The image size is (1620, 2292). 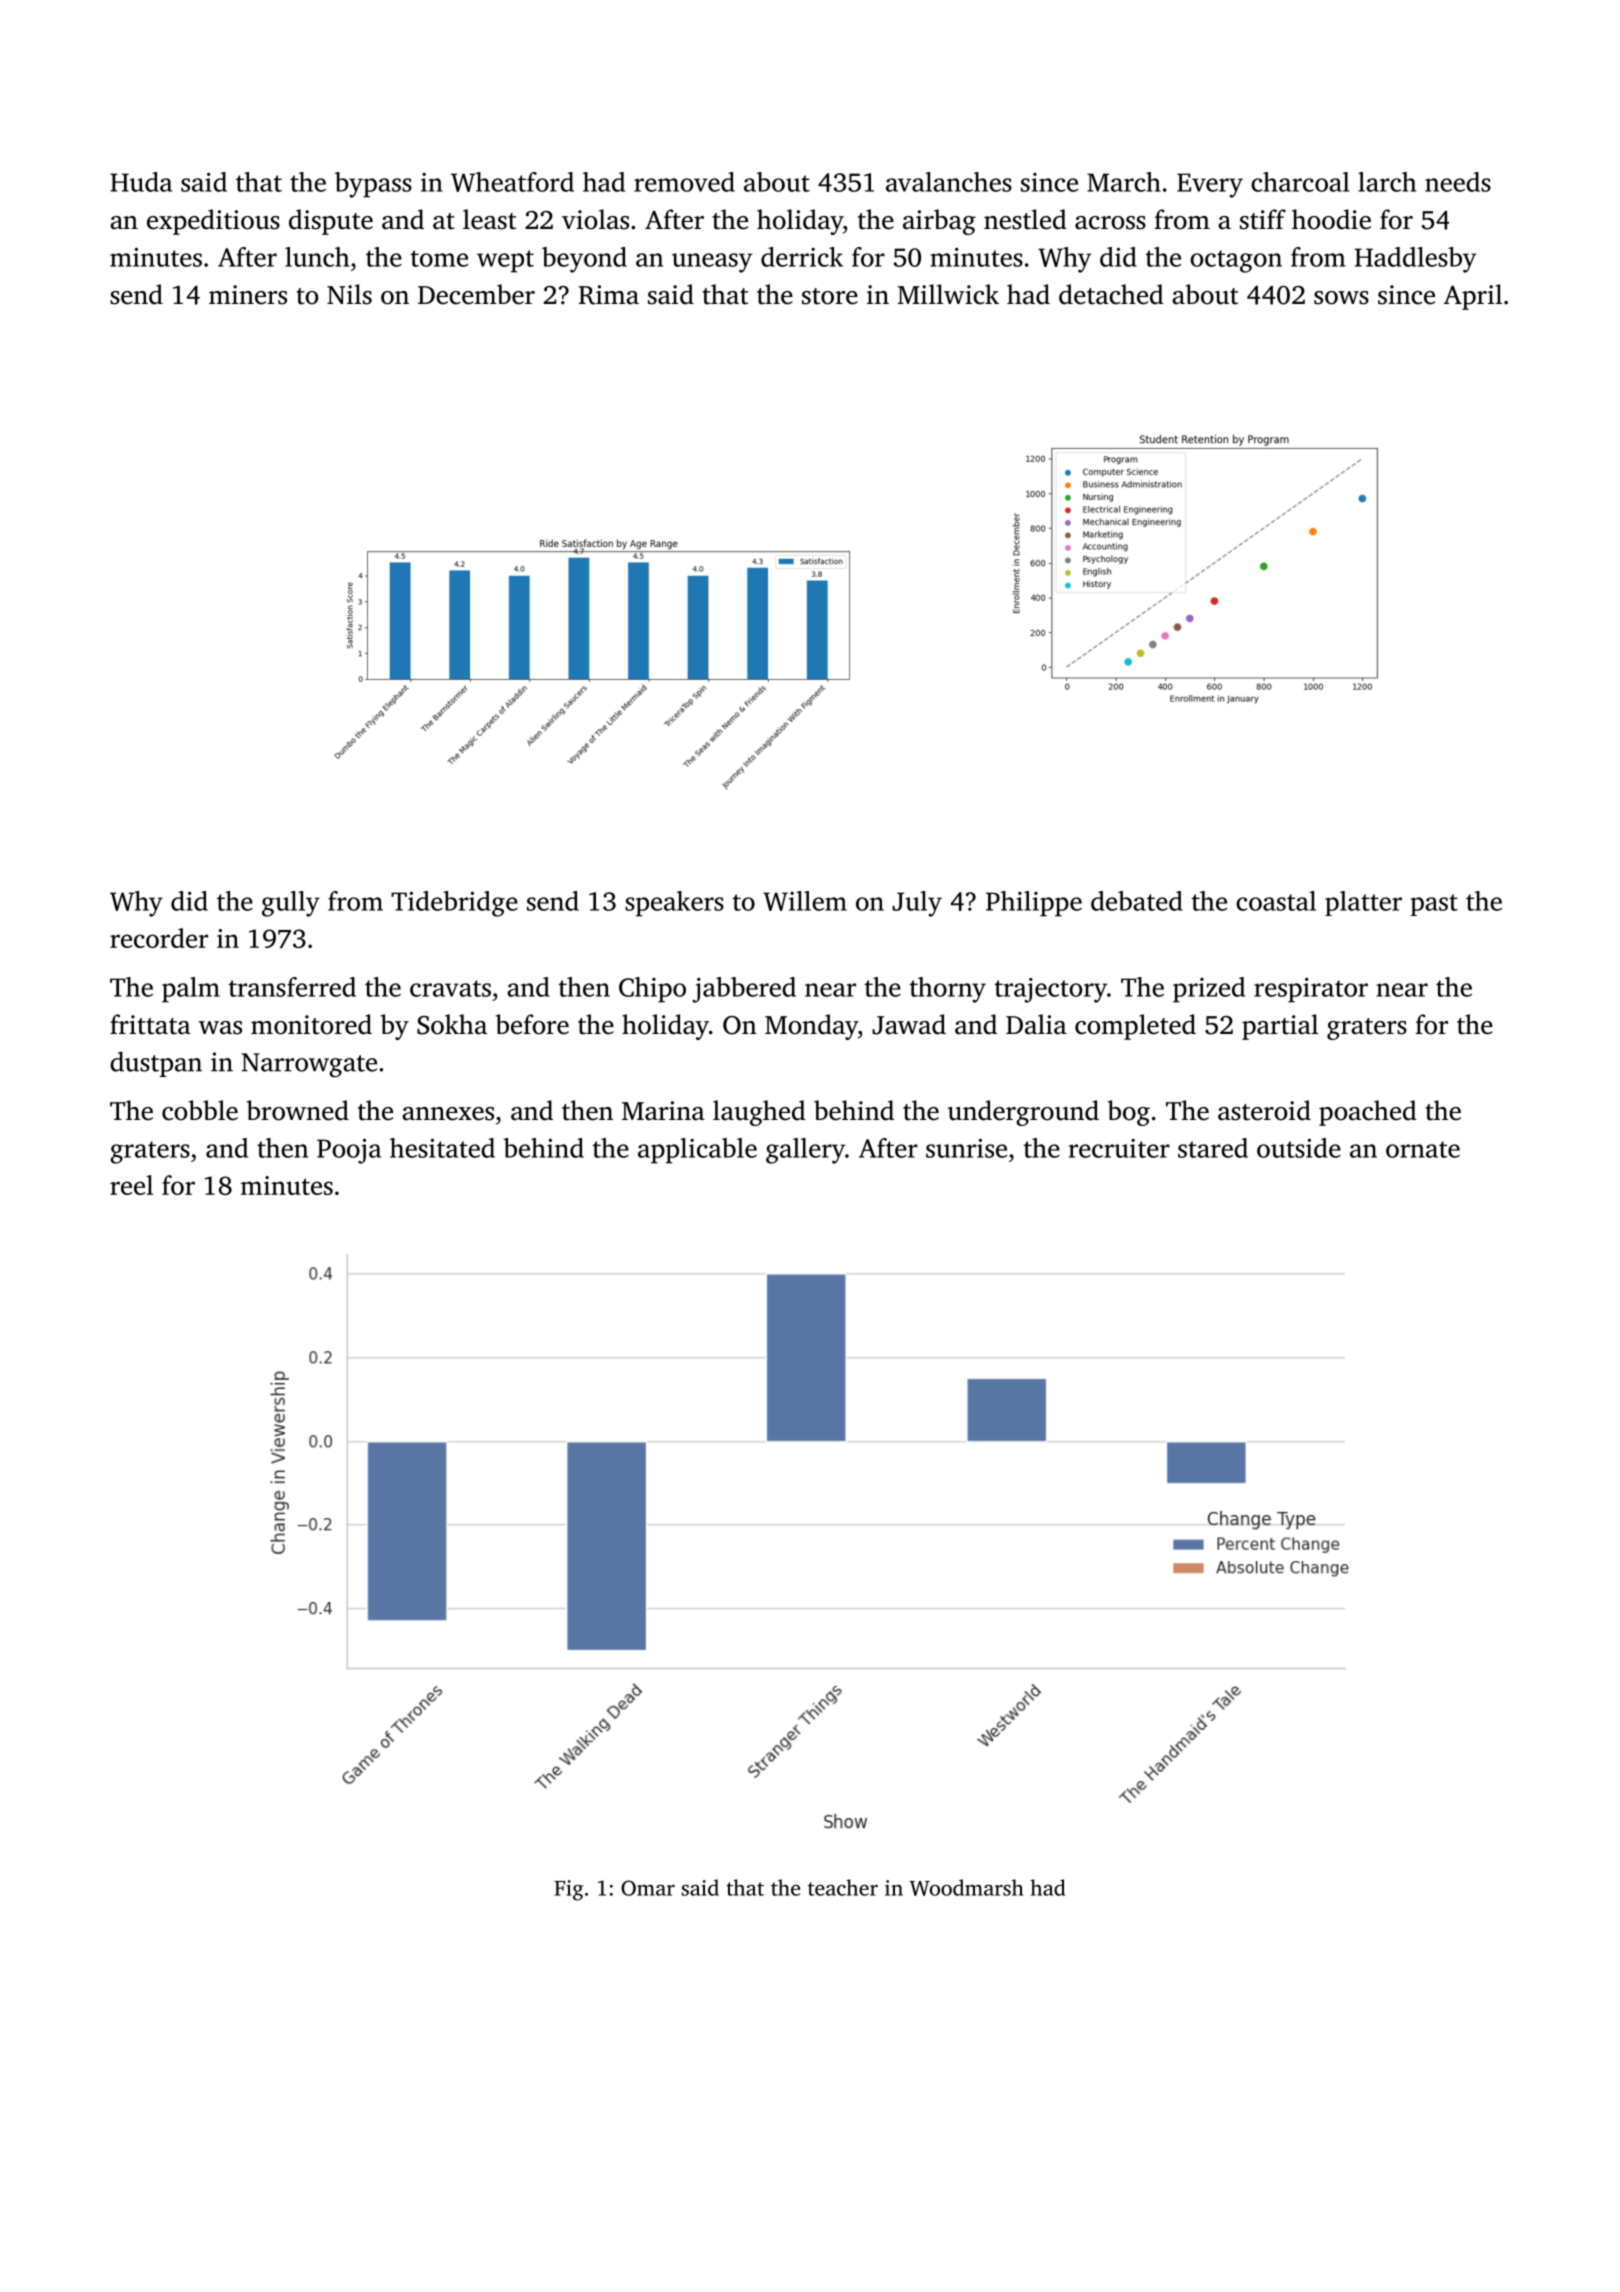 I want to click on Omar, so click(x=648, y=1888).
